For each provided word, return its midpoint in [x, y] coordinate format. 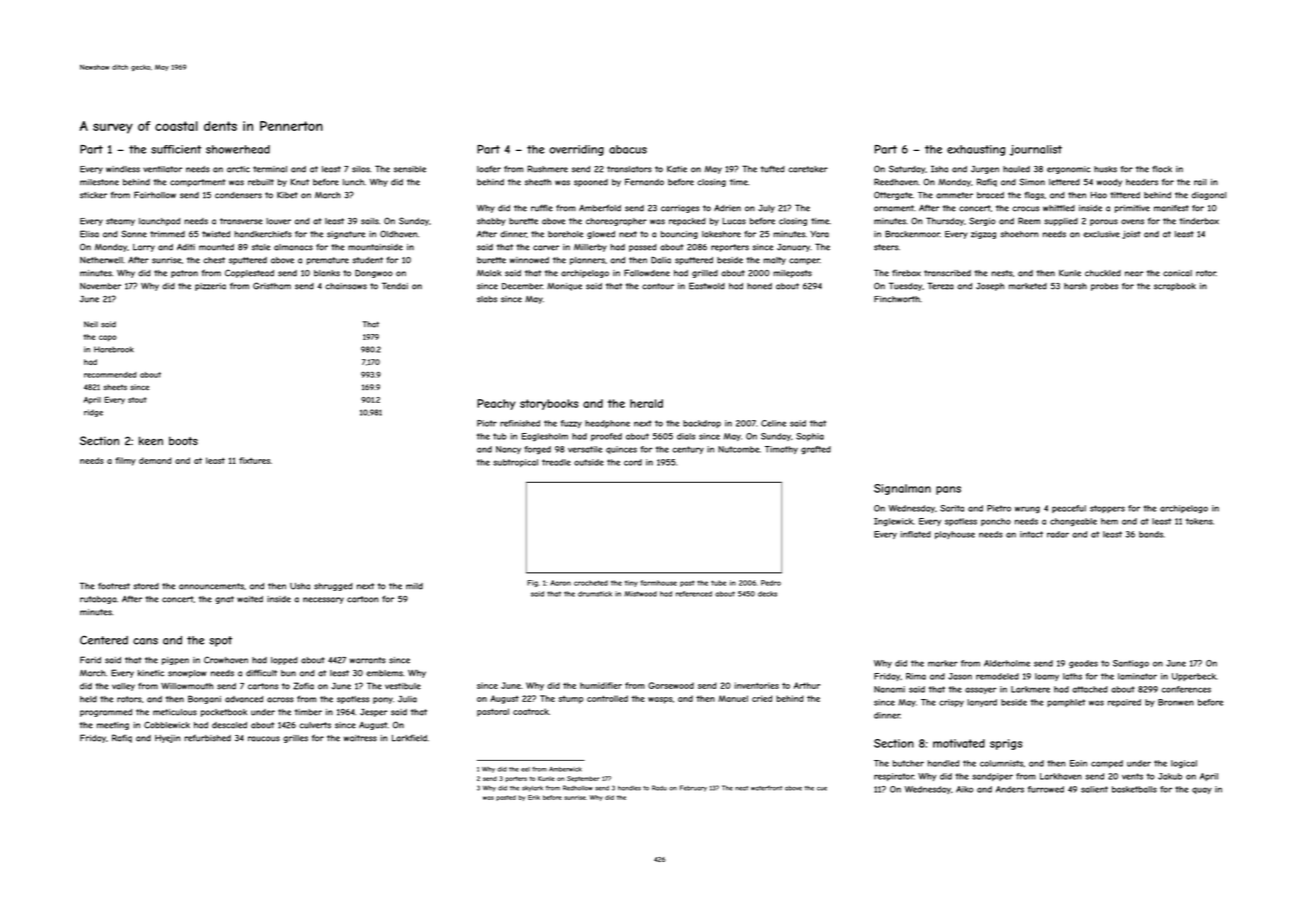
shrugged [333, 587]
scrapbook [1175, 287]
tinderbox [1199, 221]
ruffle [542, 208]
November [100, 286]
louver [278, 221]
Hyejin [168, 739]
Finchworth [897, 299]
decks [767, 594]
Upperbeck [1194, 677]
